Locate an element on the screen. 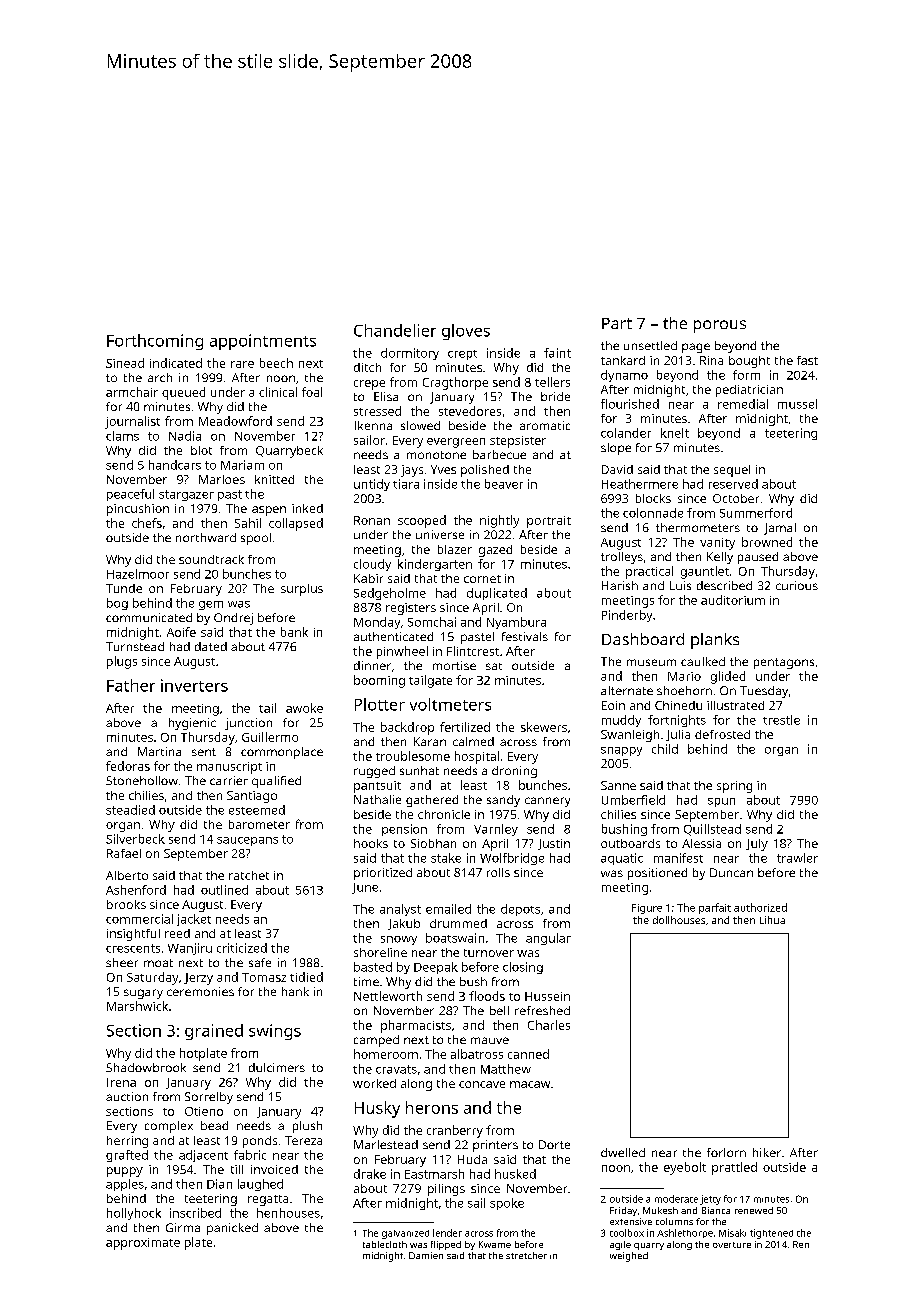  appointments is located at coordinates (263, 342).
